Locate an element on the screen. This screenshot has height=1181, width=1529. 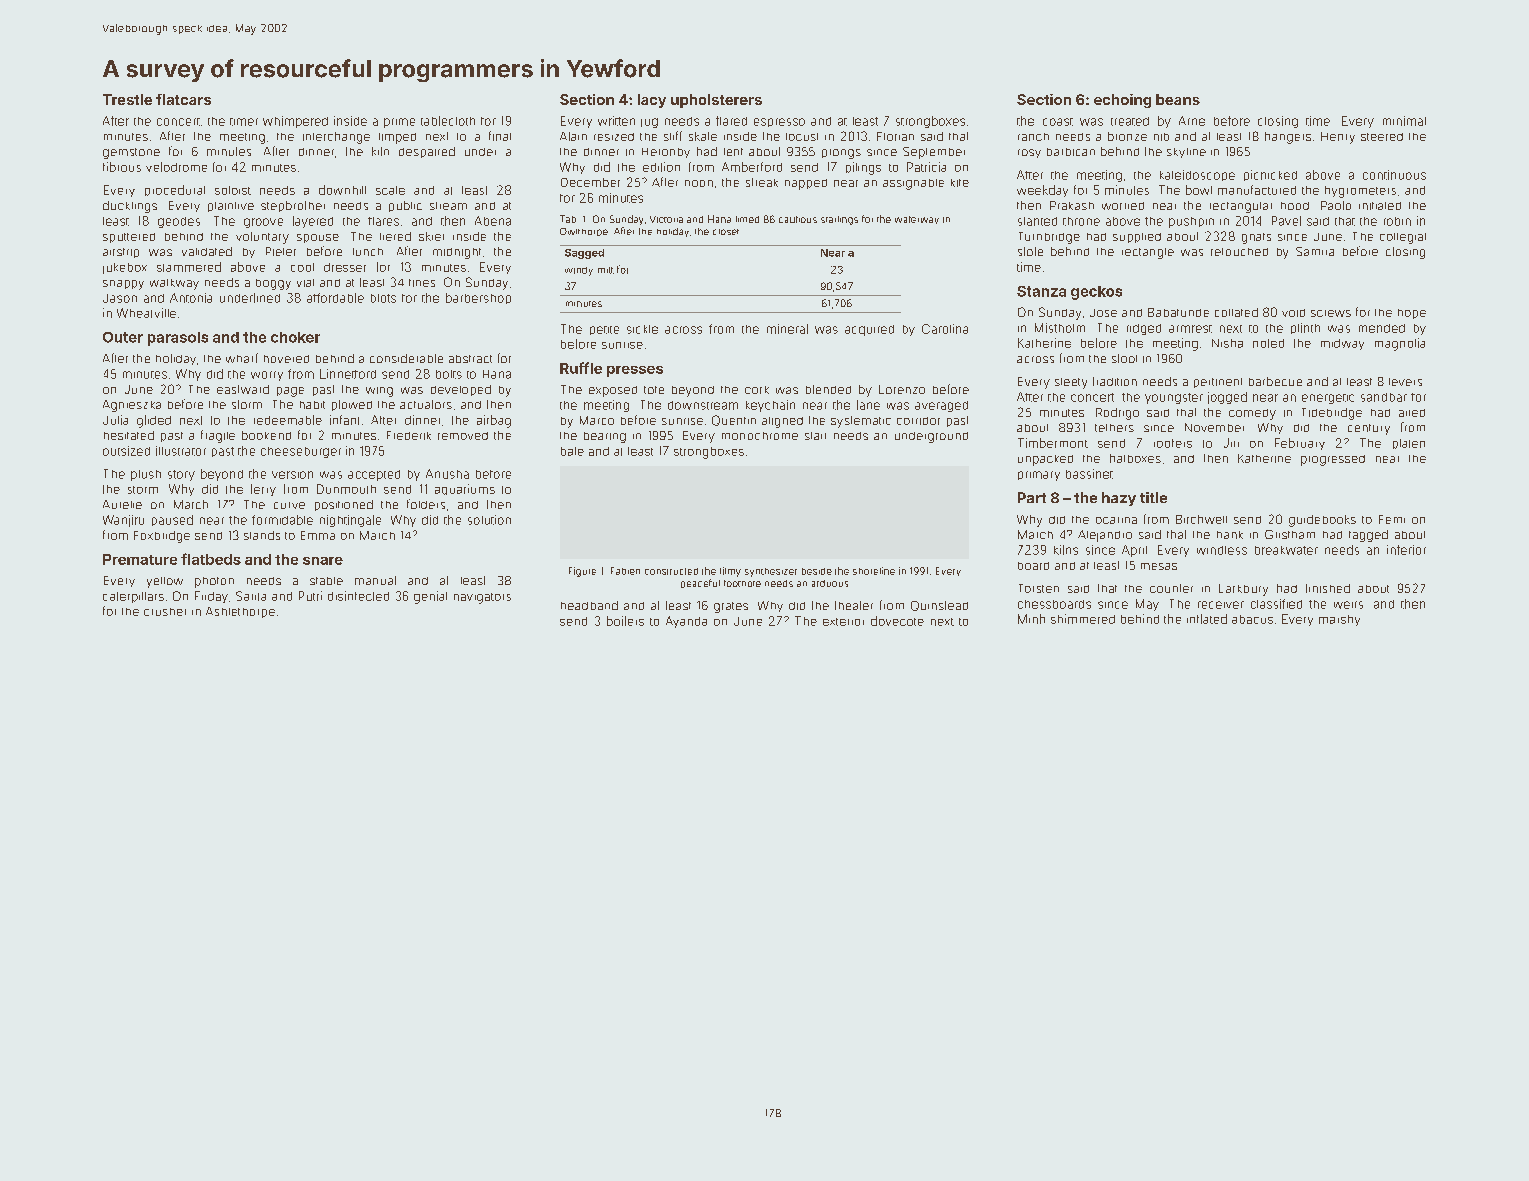
prongs is located at coordinates (841, 154).
